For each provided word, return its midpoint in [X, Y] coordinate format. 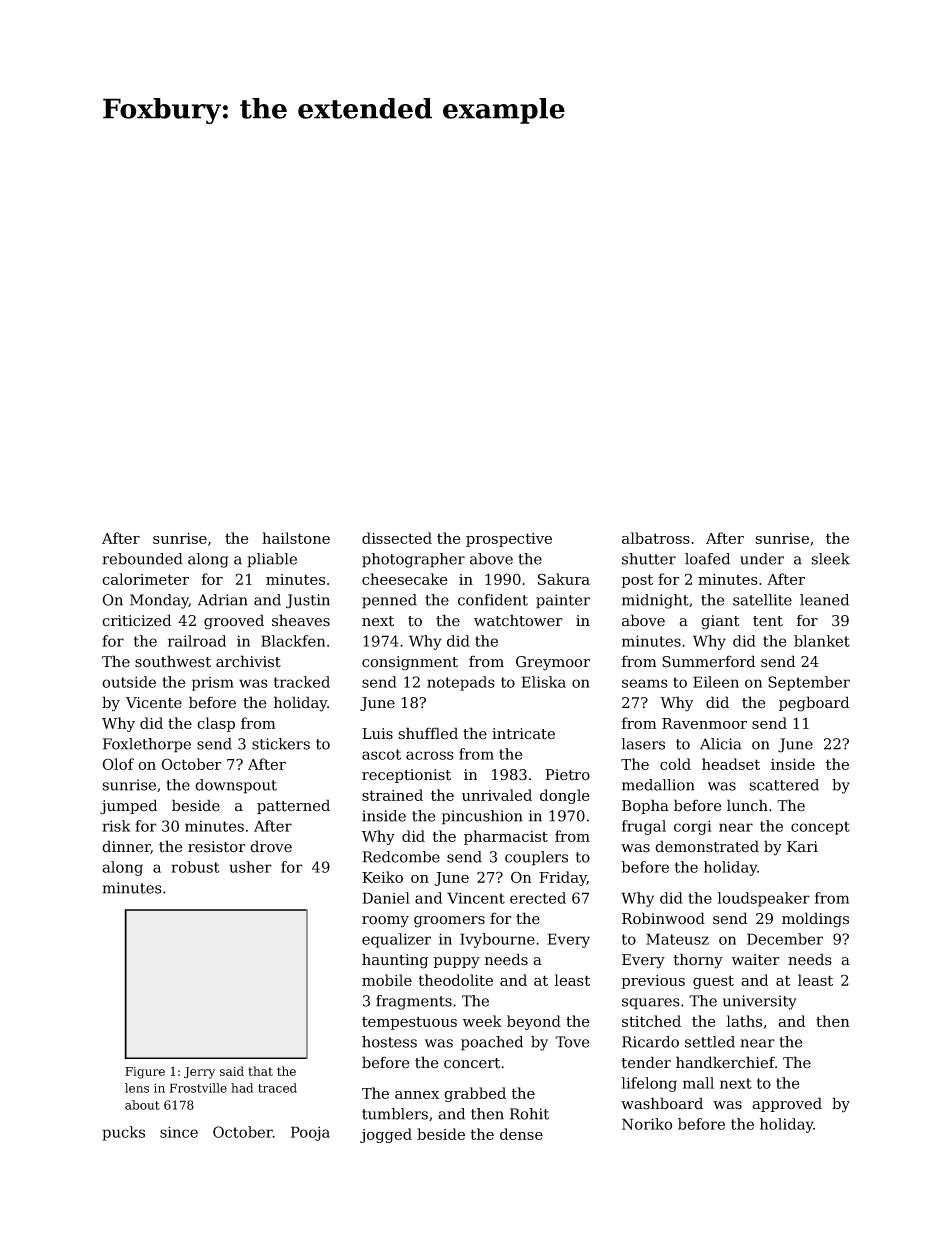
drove [271, 846]
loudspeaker [764, 899]
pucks [123, 1133]
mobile [387, 980]
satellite [762, 600]
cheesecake [405, 579]
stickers [281, 744]
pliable [272, 560]
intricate [523, 734]
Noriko [647, 1124]
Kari [802, 847]
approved [787, 1104]
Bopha [645, 806]
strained [392, 795]
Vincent [476, 898]
